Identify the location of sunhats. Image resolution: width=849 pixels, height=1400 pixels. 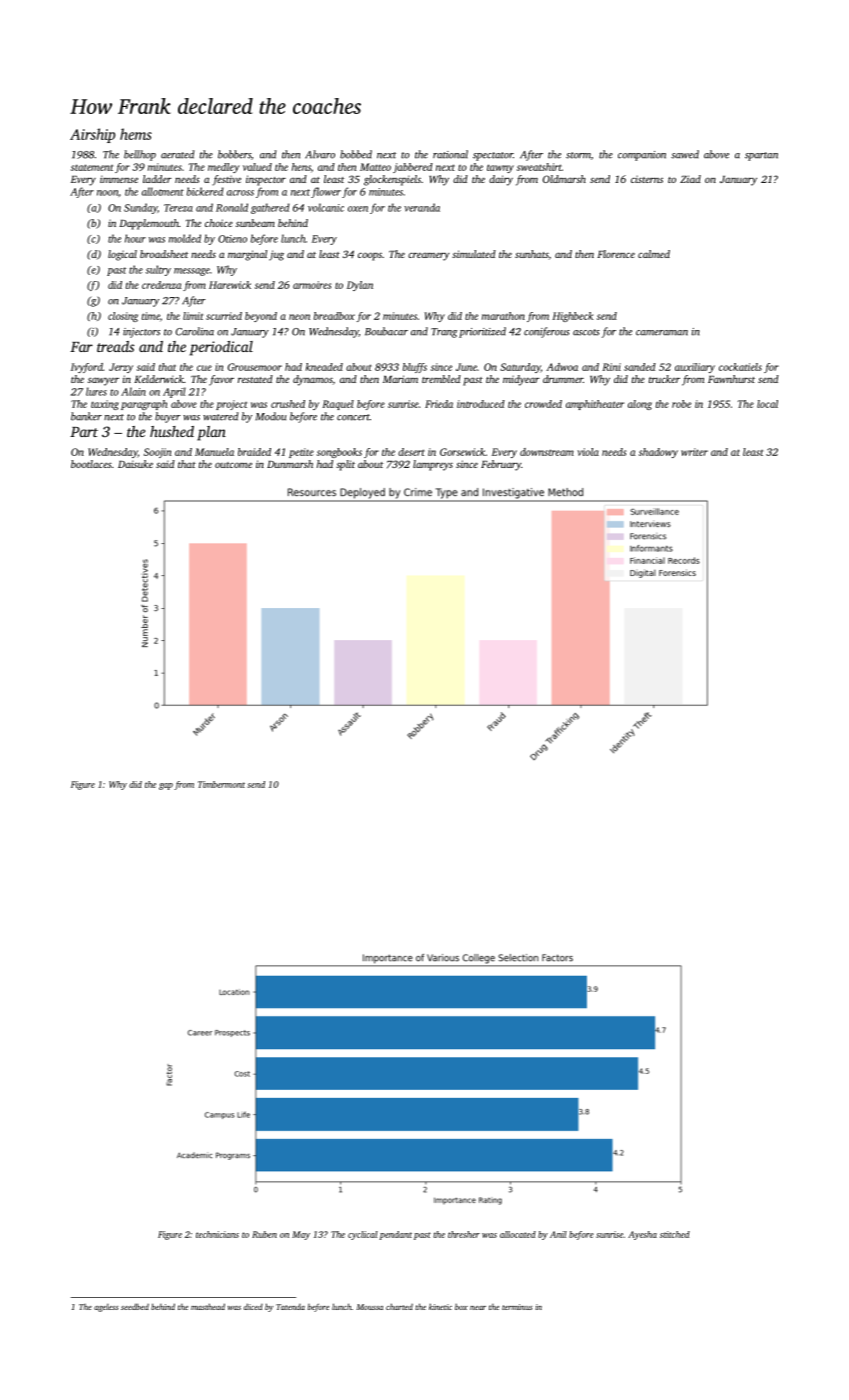
(531, 254).
